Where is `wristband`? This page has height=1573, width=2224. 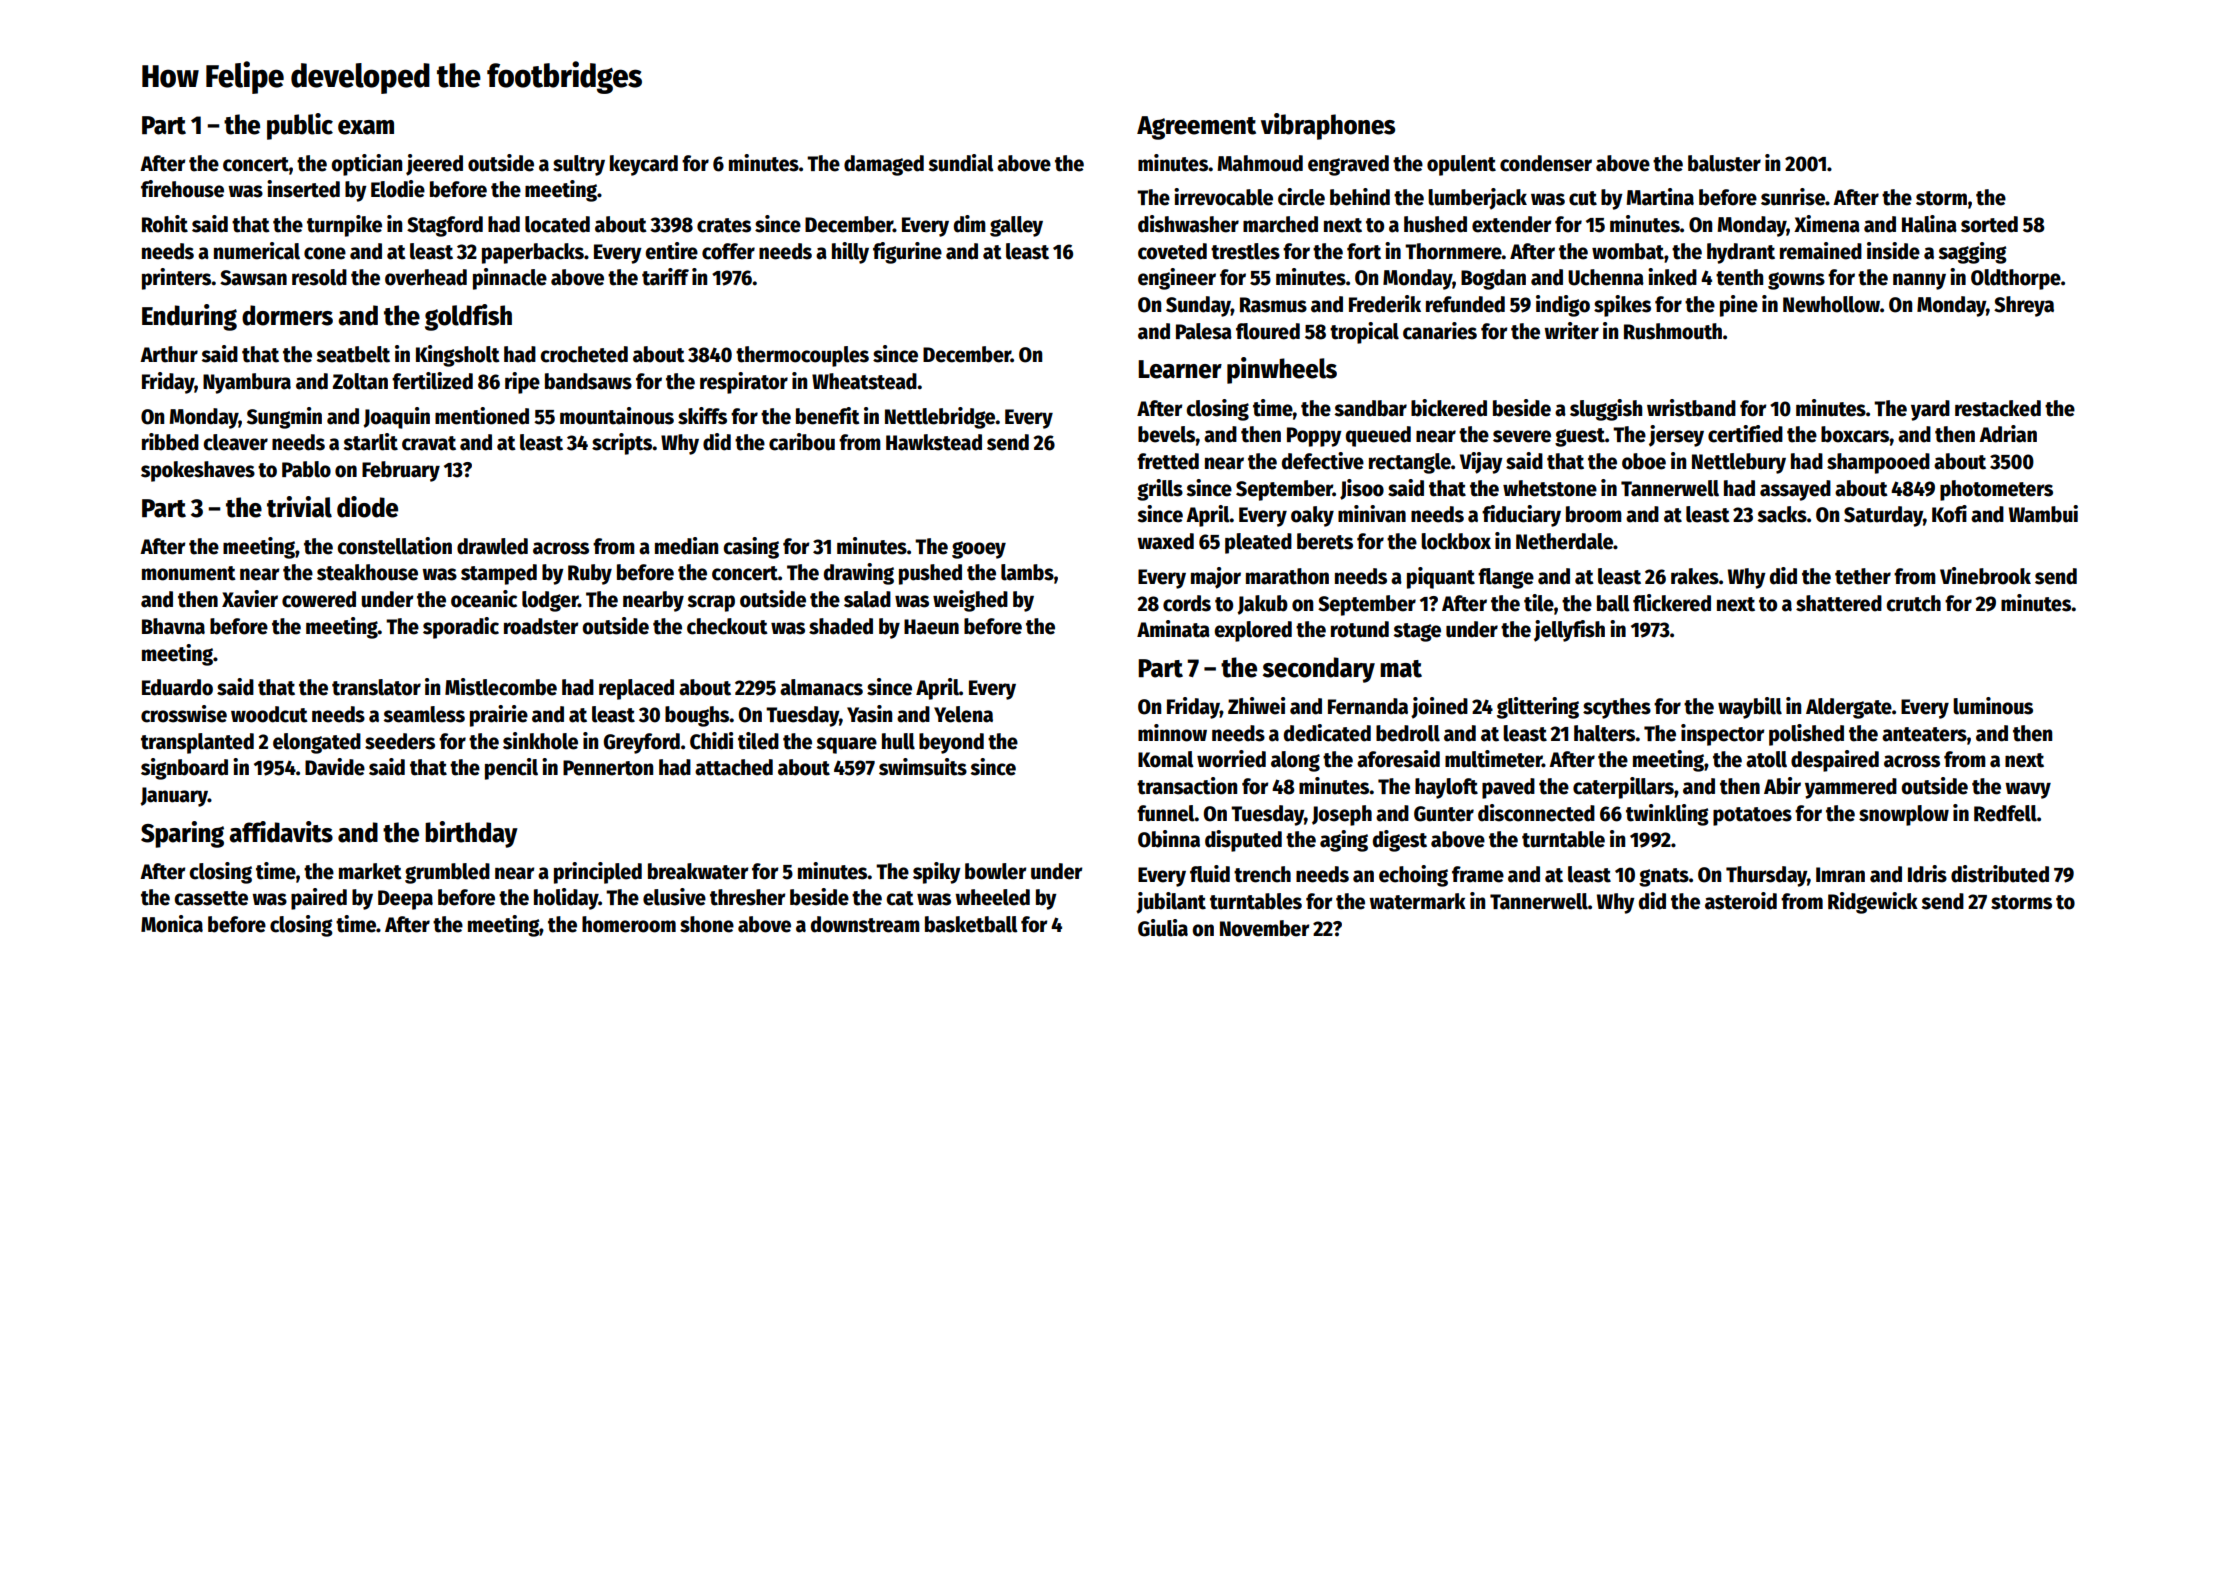 wristband is located at coordinates (1691, 408).
